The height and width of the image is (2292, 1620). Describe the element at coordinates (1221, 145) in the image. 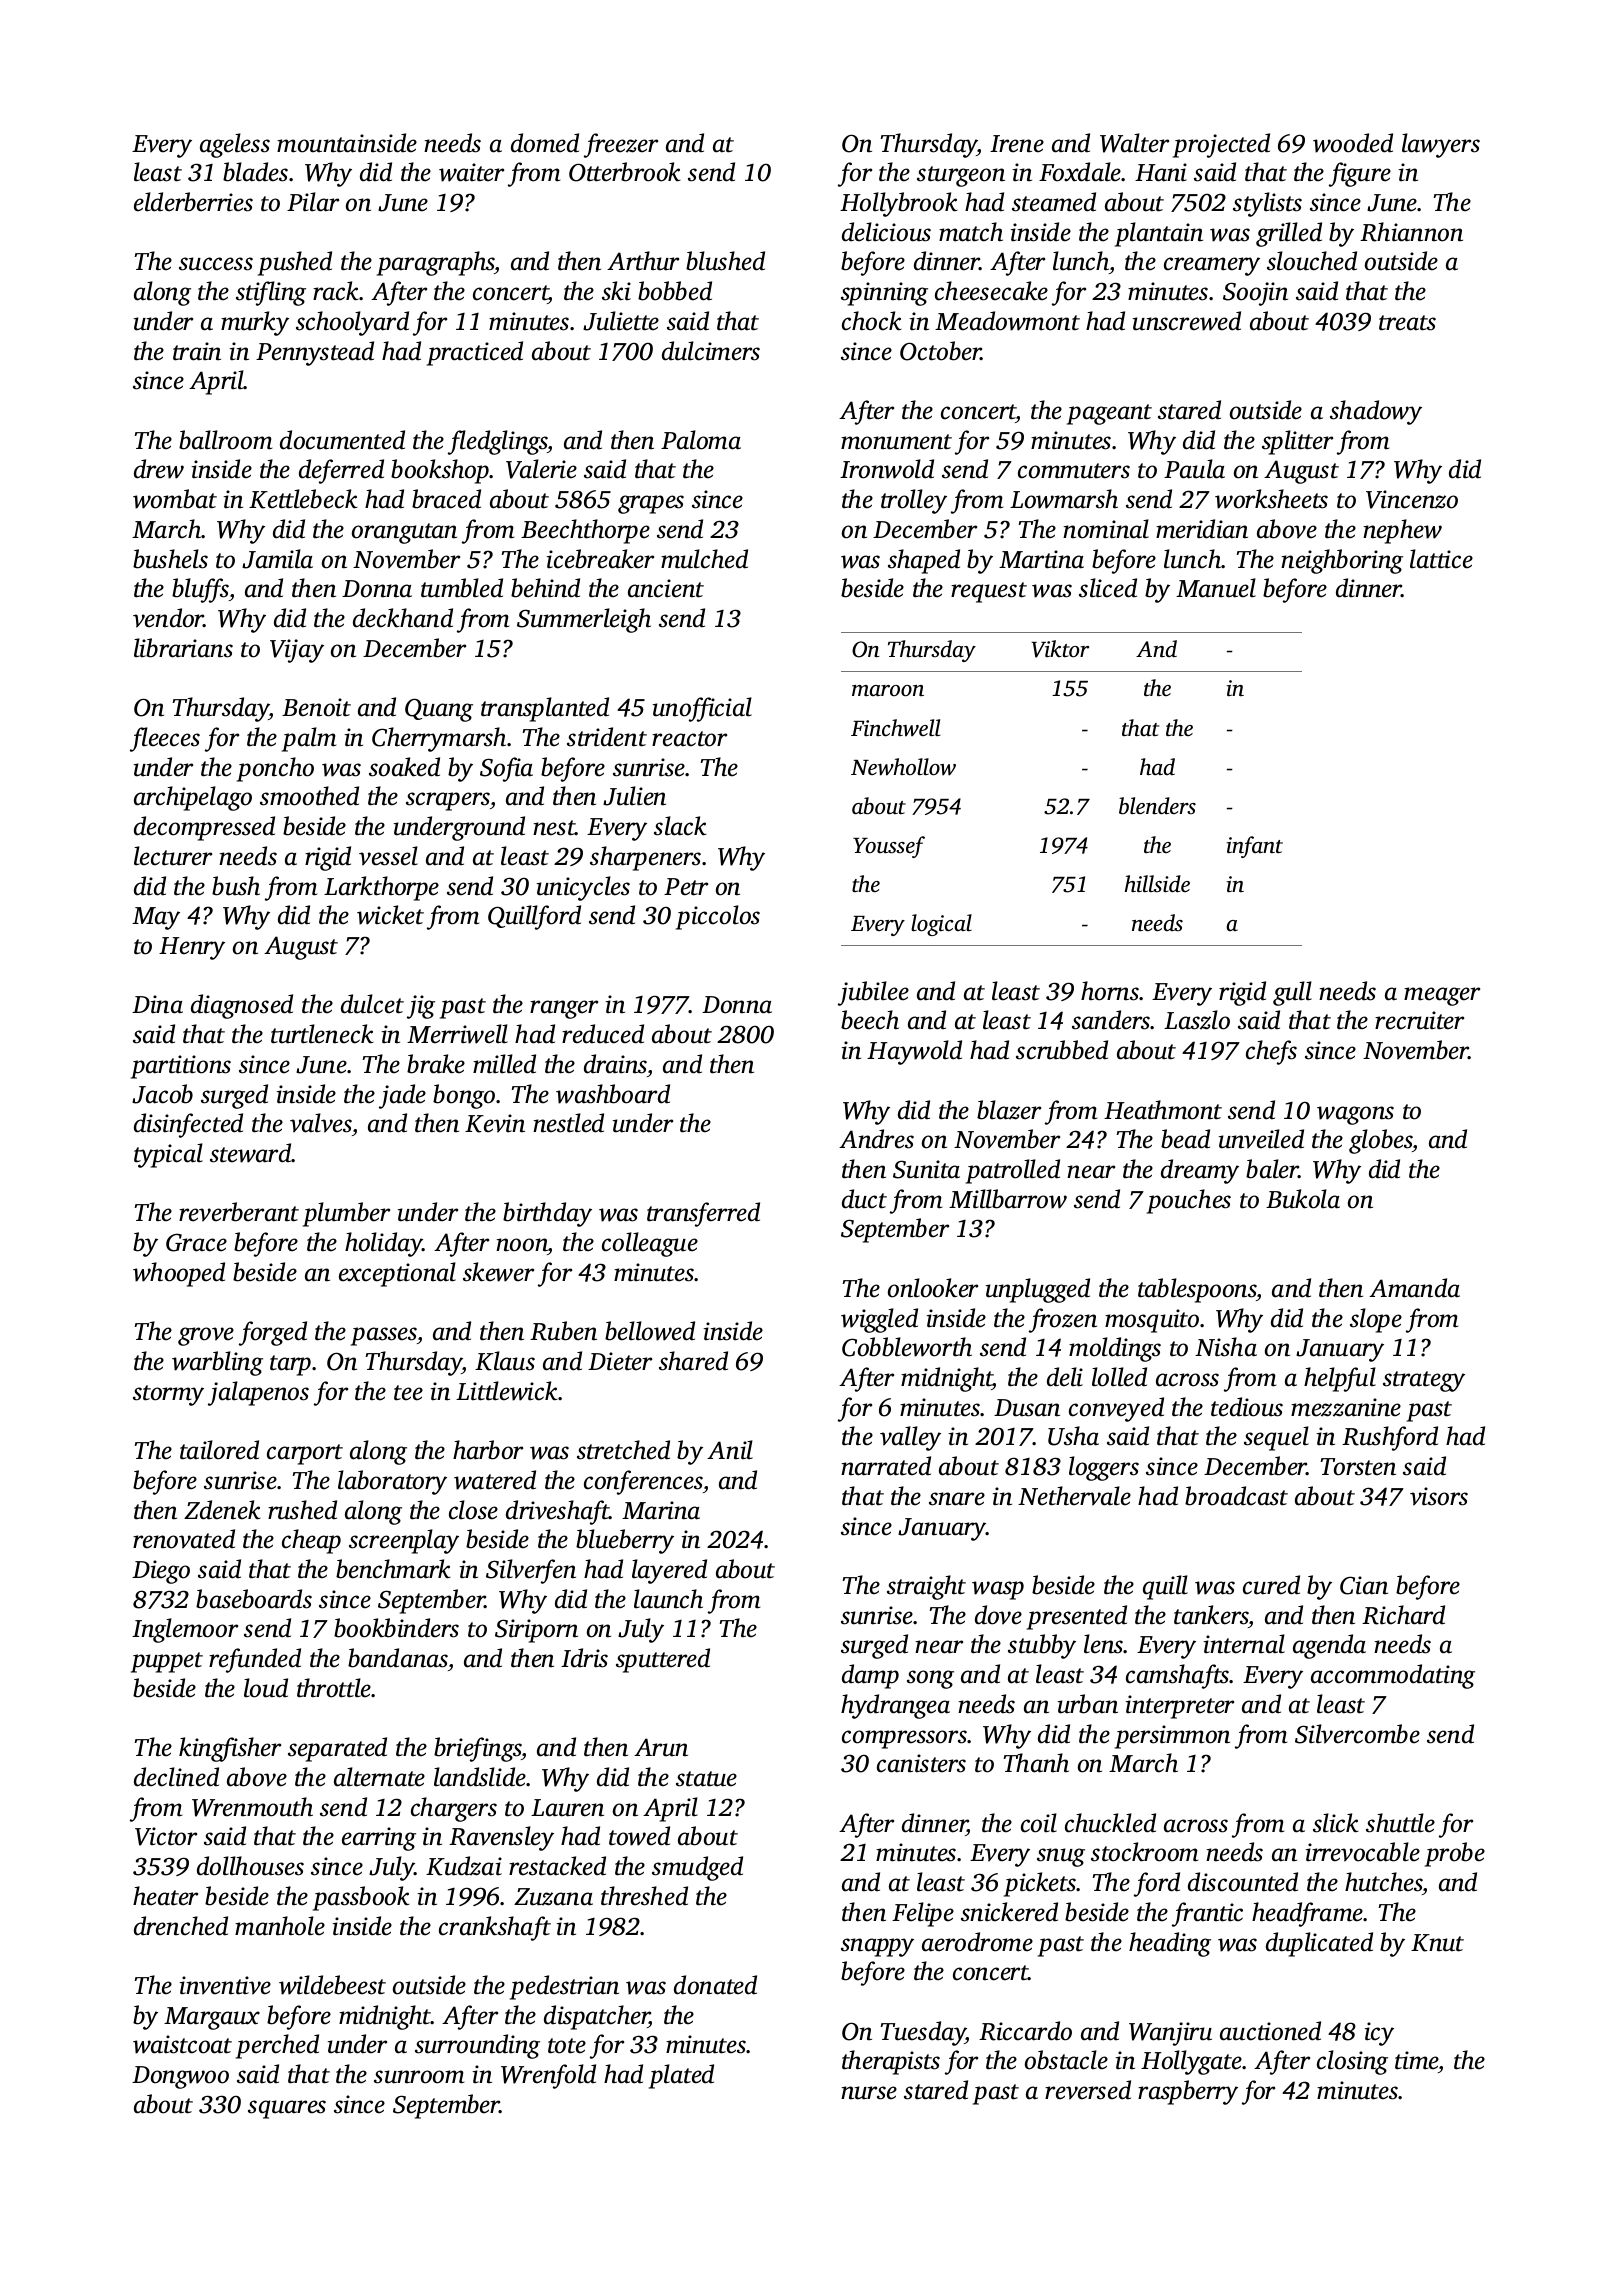

I see `projected` at that location.
